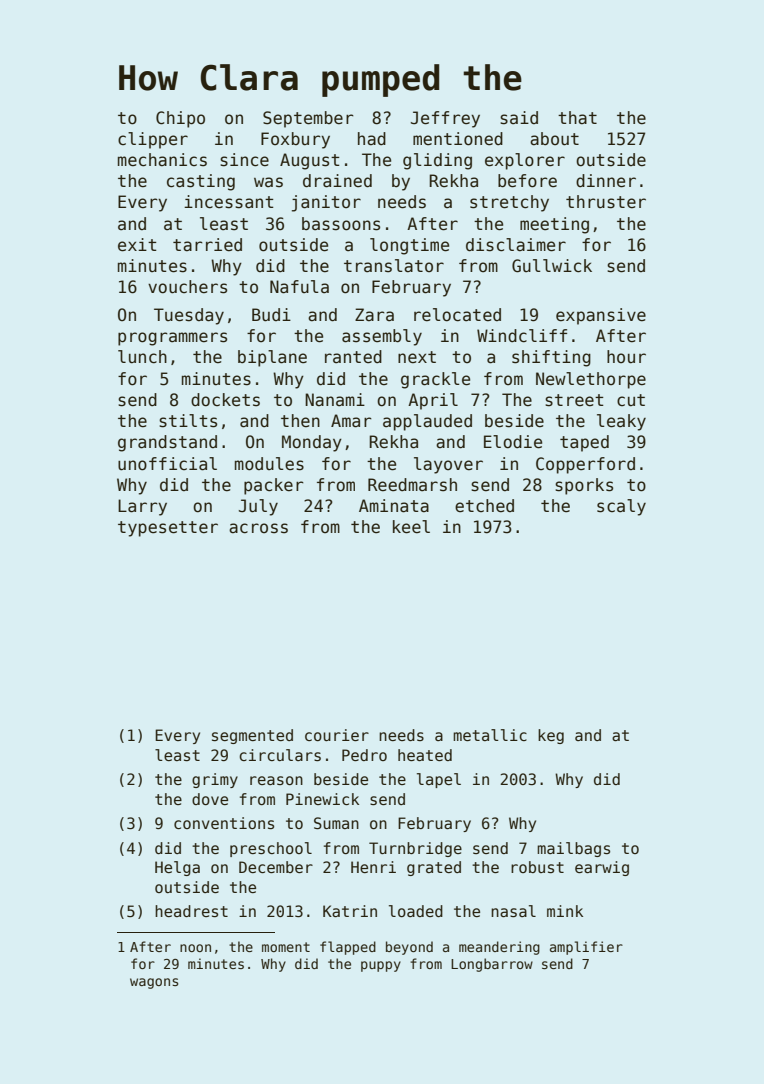 The height and width of the document is (1084, 764). Describe the element at coordinates (142, 357) in the document. I see `lunch` at that location.
